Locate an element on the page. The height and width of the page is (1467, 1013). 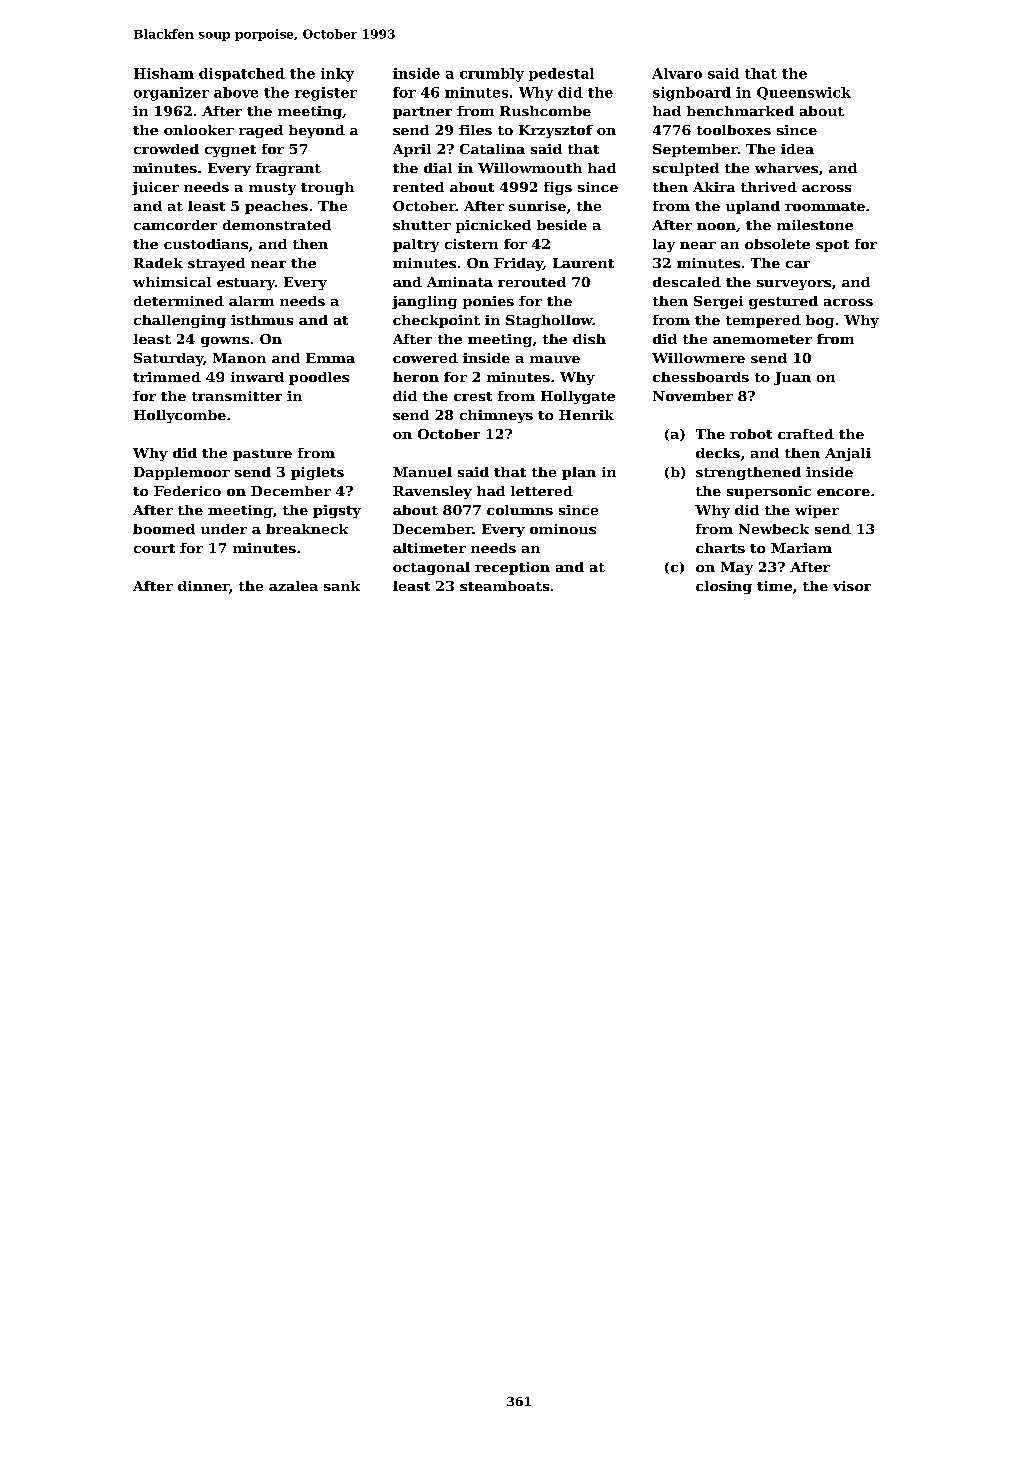
Juan is located at coordinates (792, 378).
